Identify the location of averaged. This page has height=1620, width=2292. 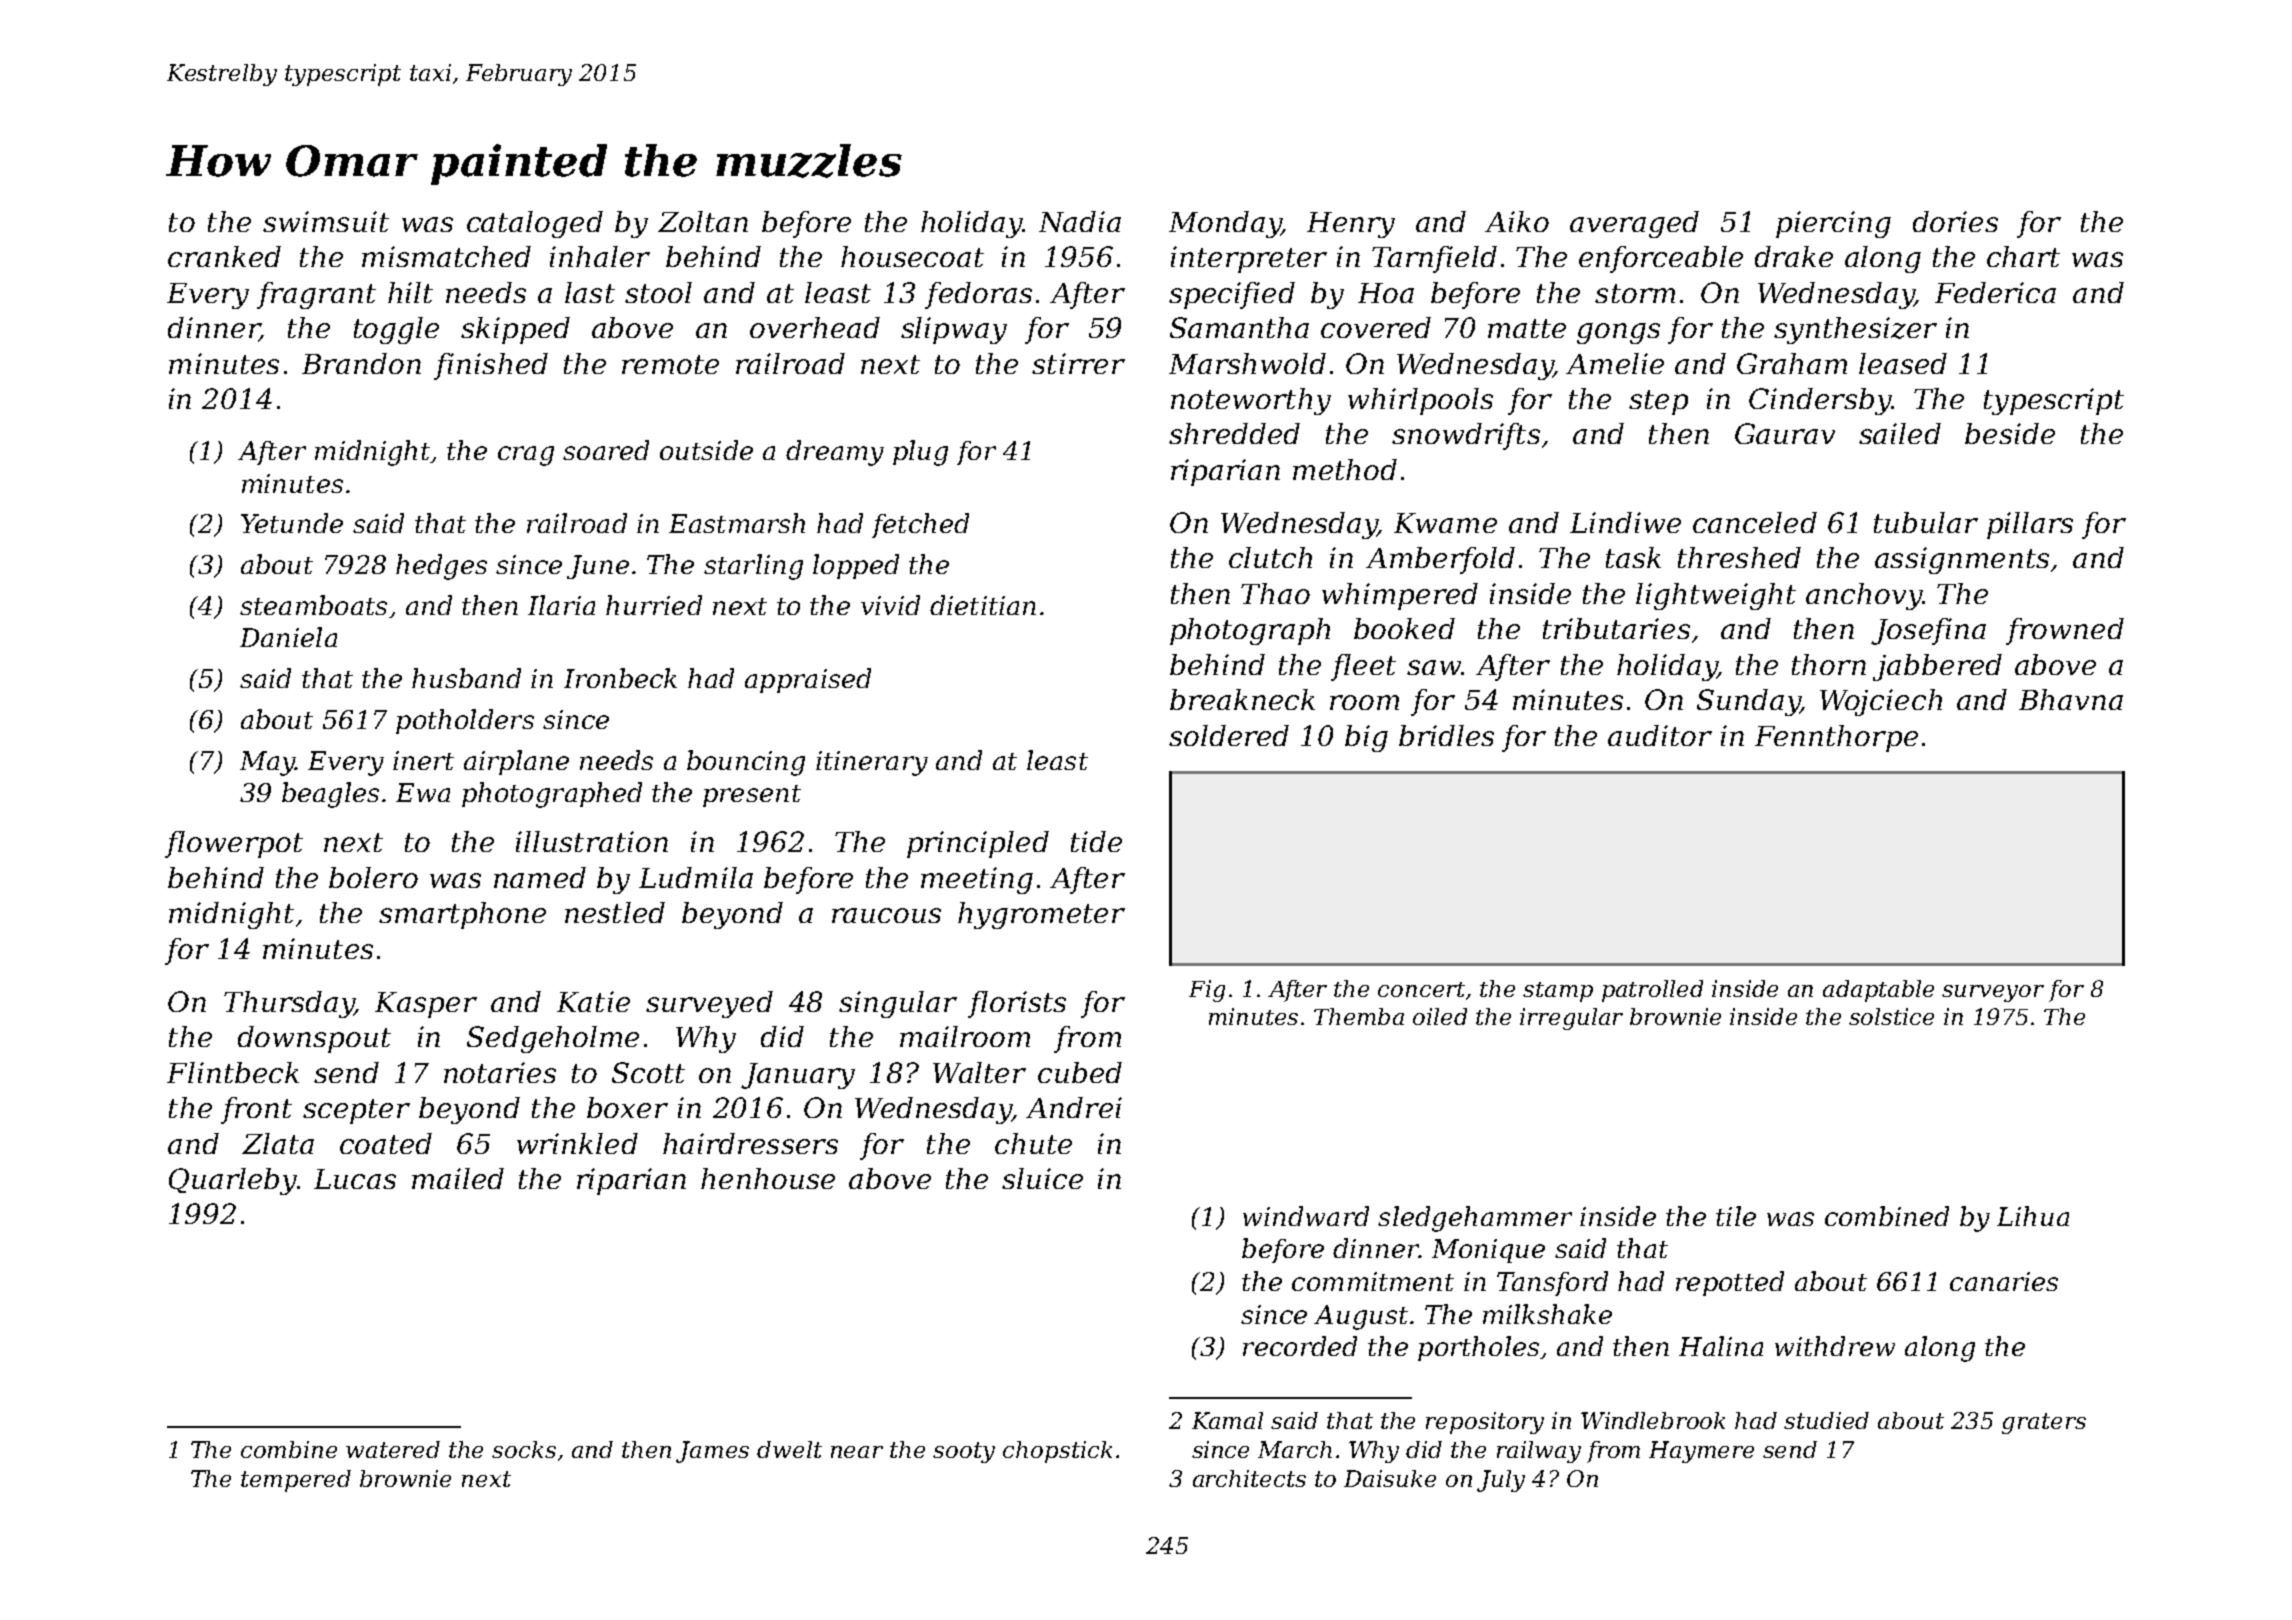
(1634, 224).
